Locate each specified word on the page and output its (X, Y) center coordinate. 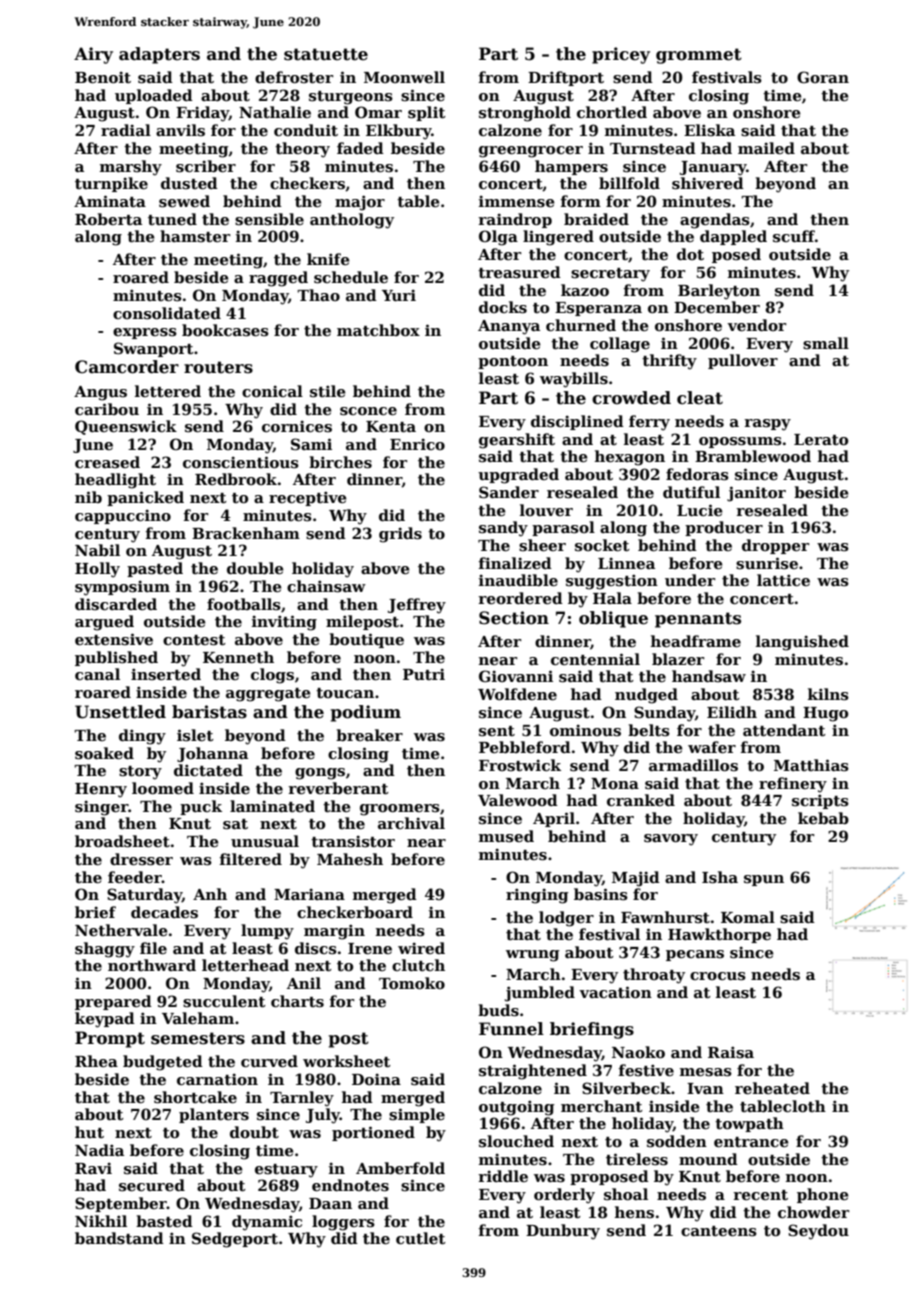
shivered (708, 183)
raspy (767, 425)
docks (503, 307)
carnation (217, 1079)
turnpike (111, 184)
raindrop (515, 220)
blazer (678, 659)
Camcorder (127, 367)
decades (164, 912)
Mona (615, 783)
